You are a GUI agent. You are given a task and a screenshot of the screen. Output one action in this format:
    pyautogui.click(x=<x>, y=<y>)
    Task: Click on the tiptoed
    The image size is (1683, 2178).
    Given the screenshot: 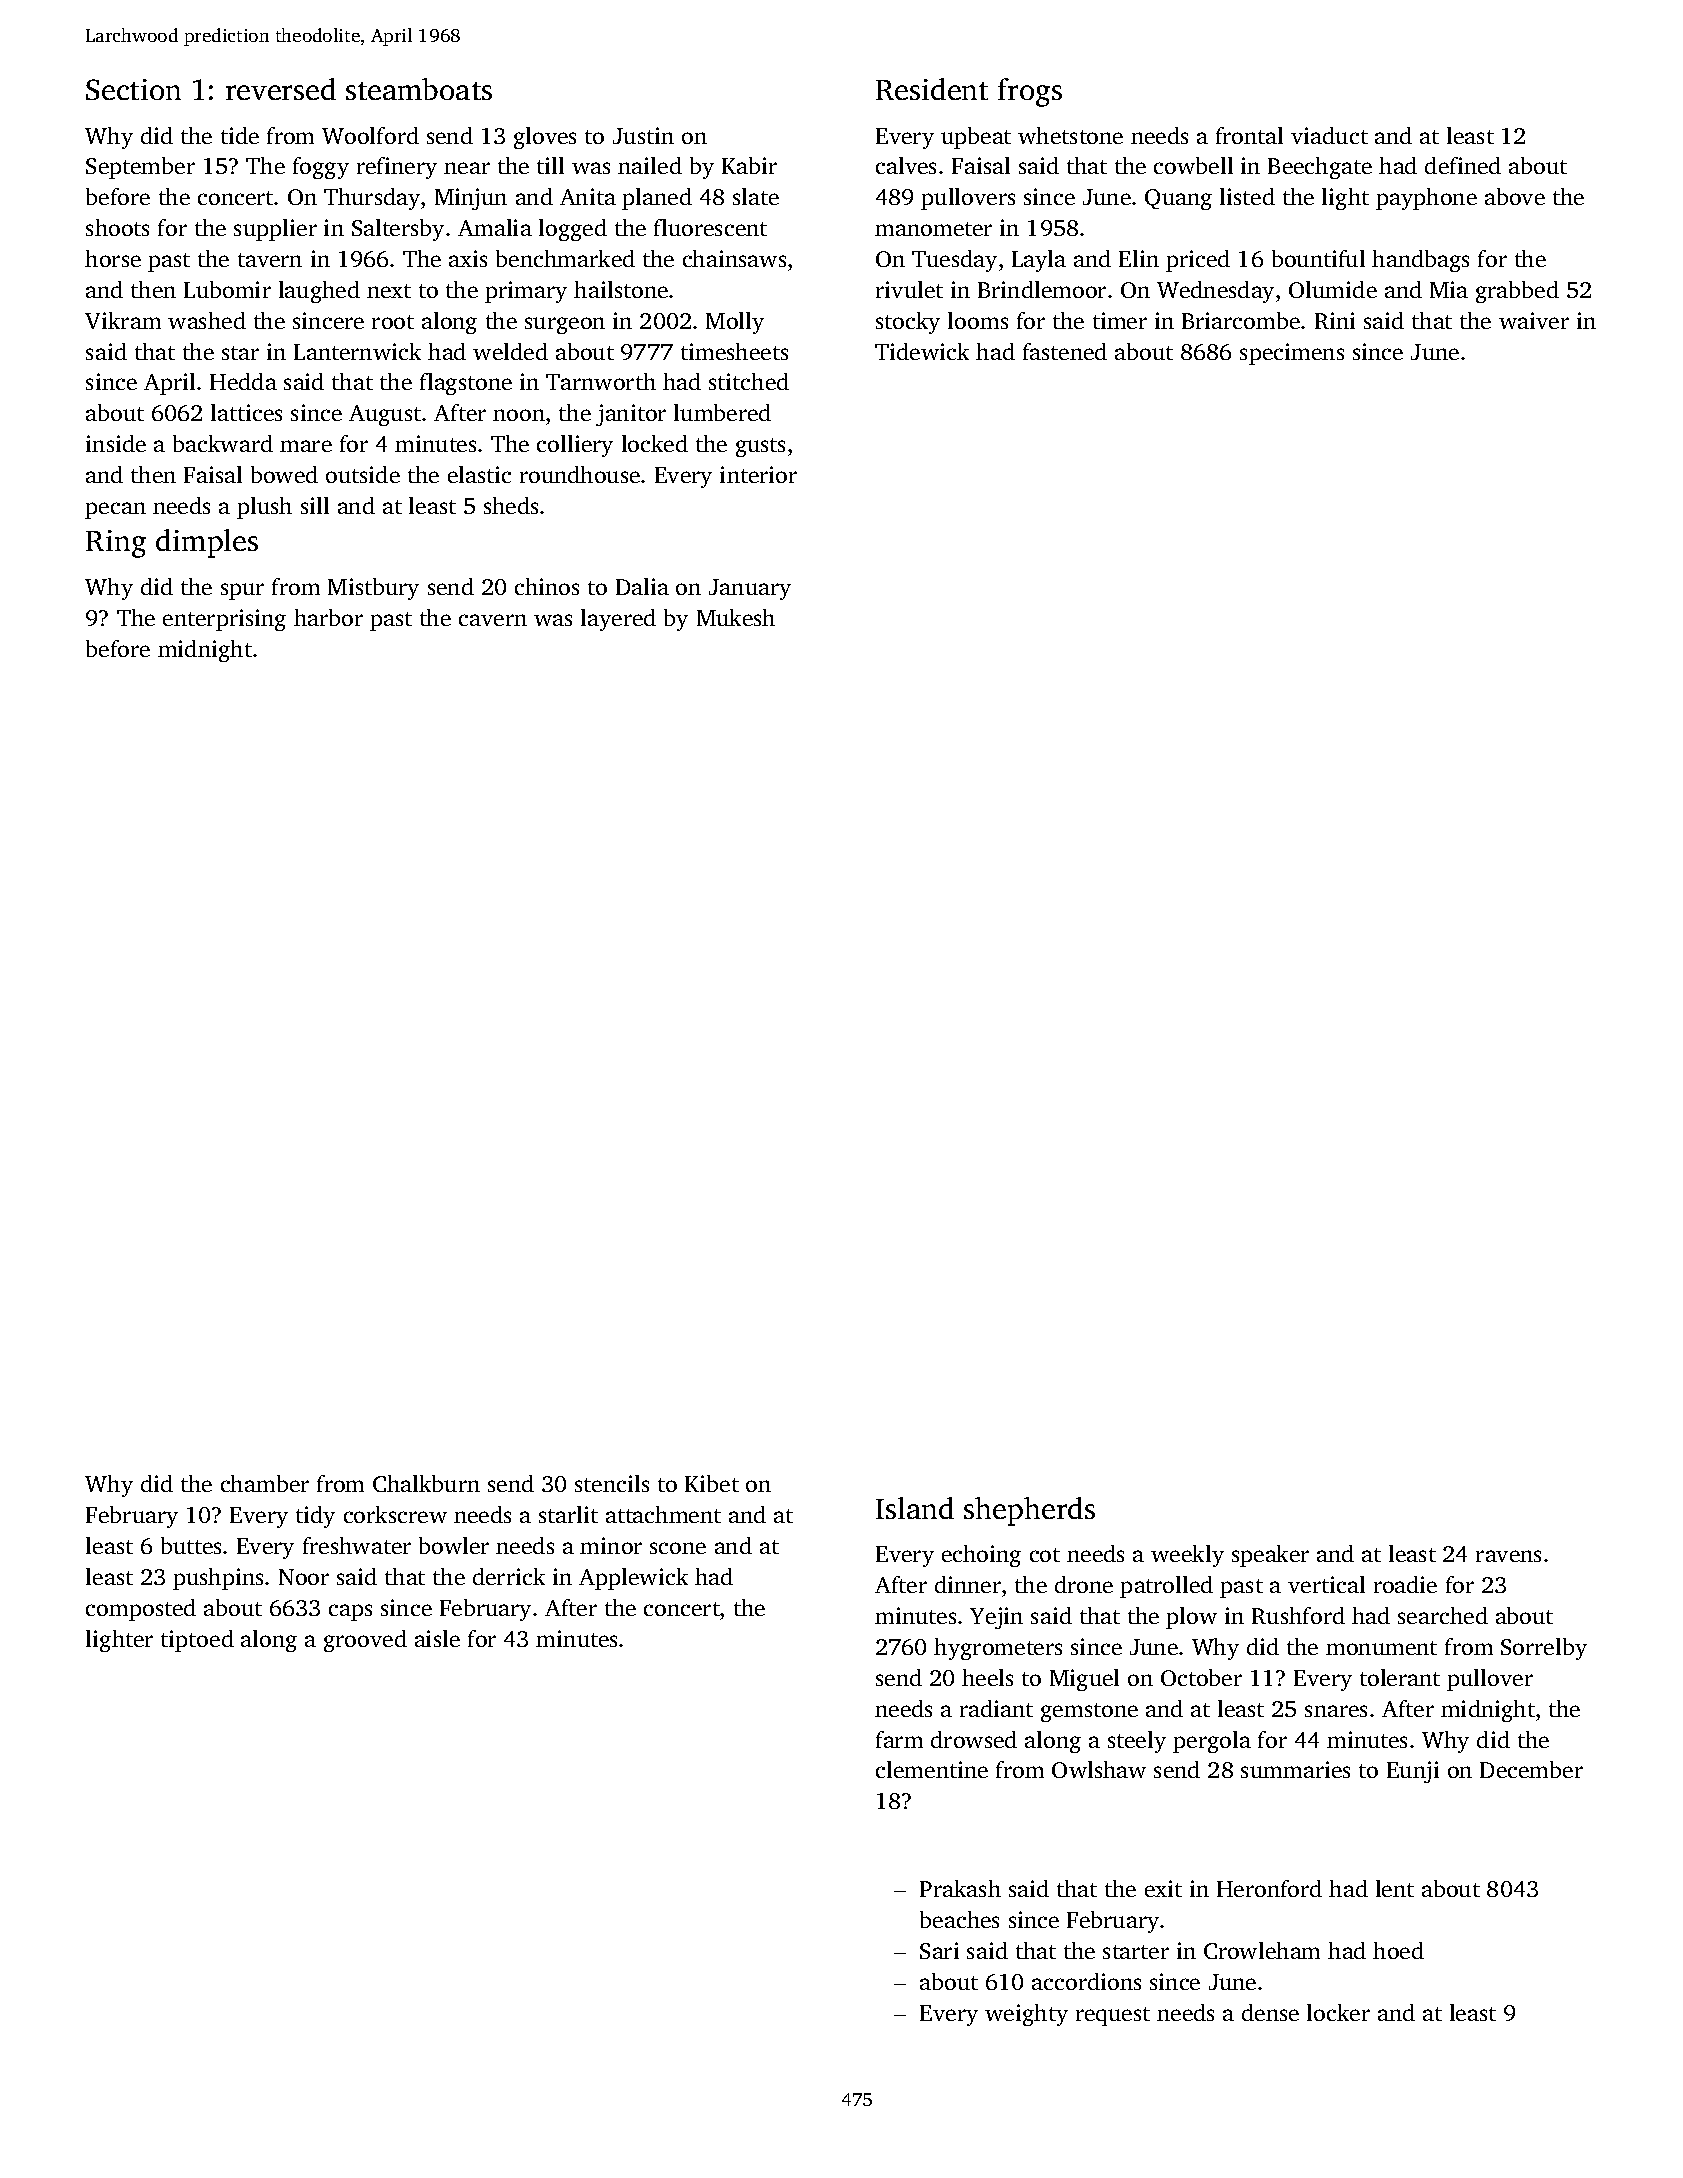 What is the action you would take?
    pyautogui.click(x=197, y=1641)
